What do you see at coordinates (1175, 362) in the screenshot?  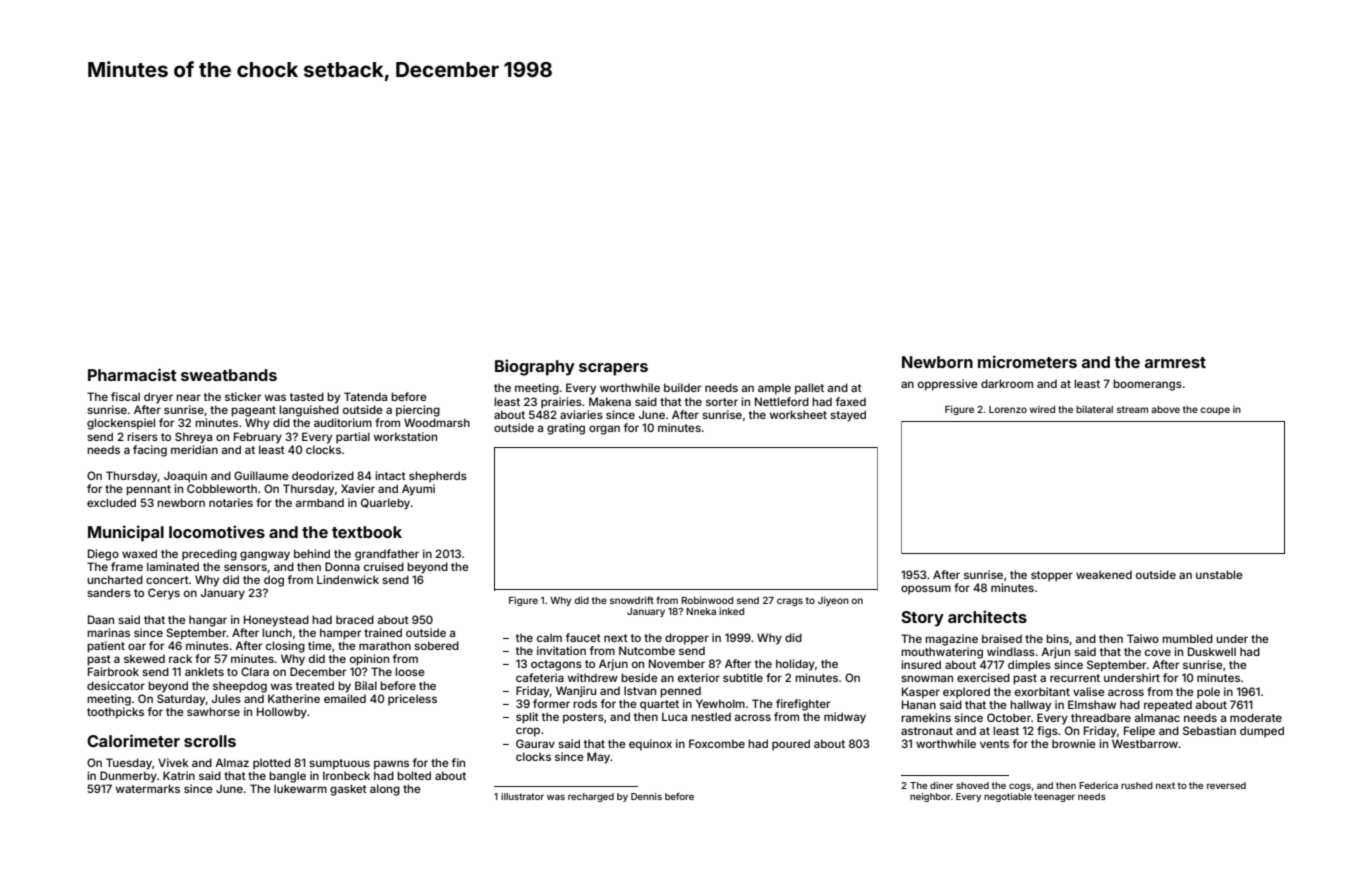 I see `armrest` at bounding box center [1175, 362].
